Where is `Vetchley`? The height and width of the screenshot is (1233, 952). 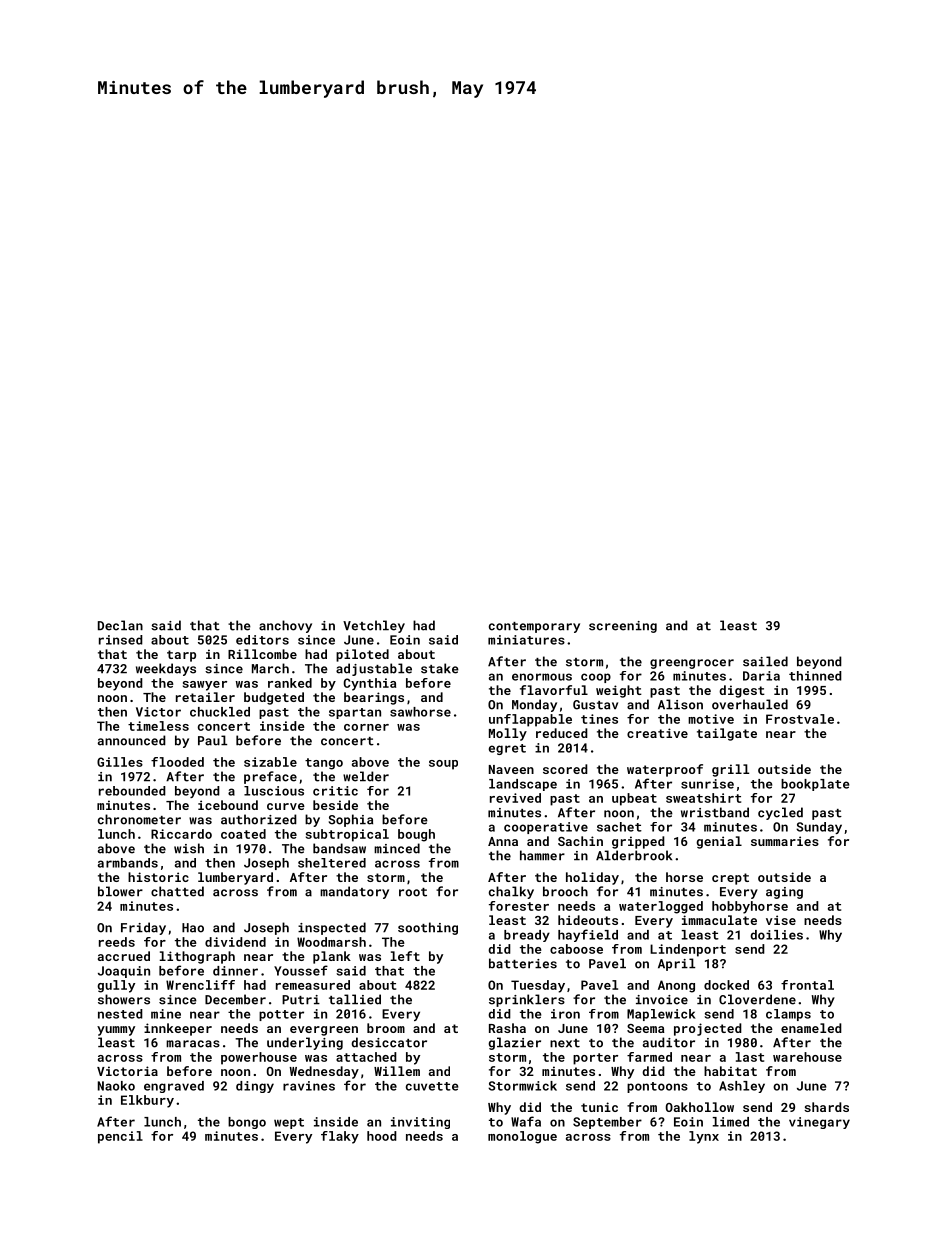
Vetchley is located at coordinates (374, 626).
